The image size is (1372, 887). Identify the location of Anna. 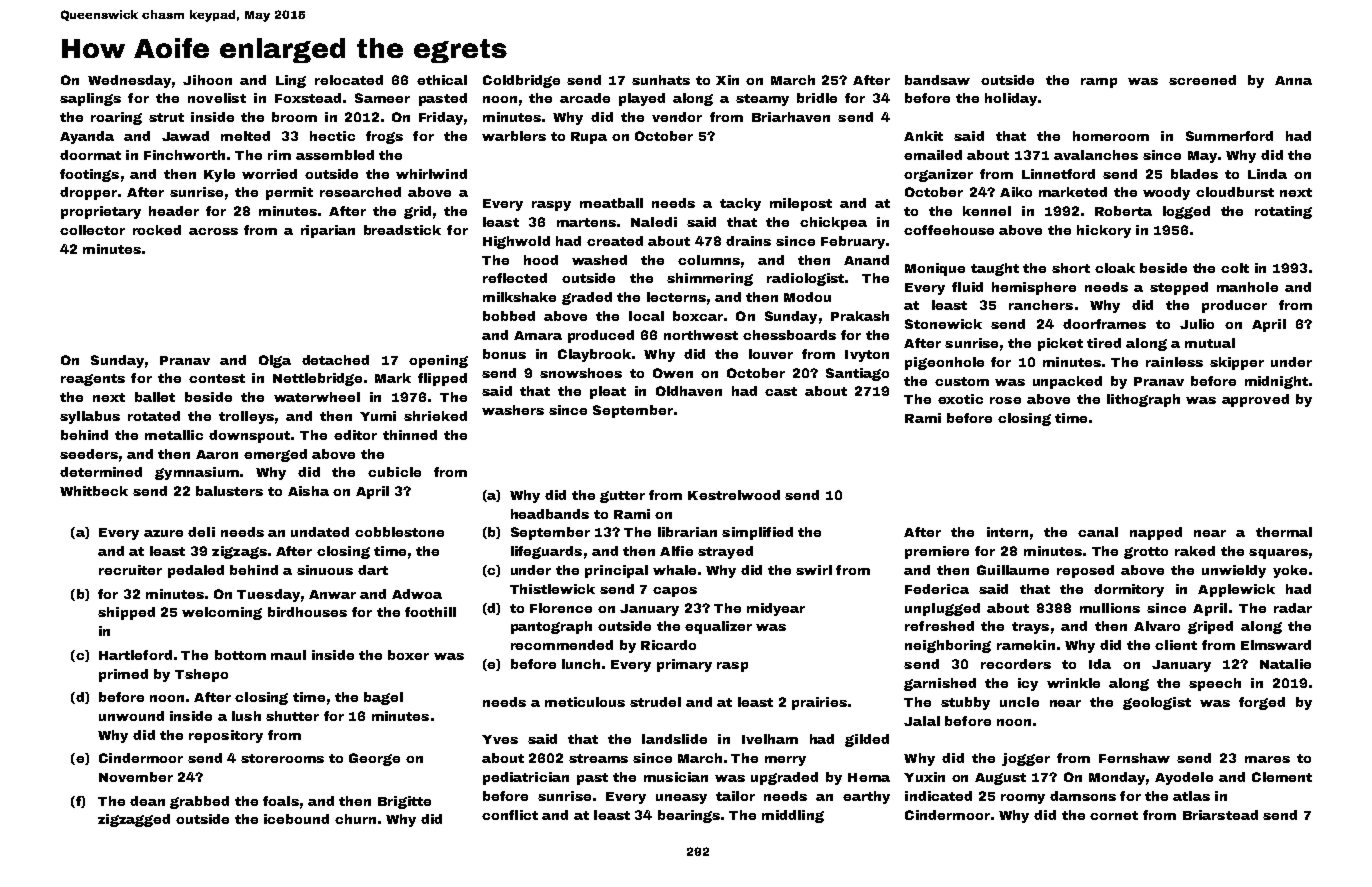
(1293, 80).
